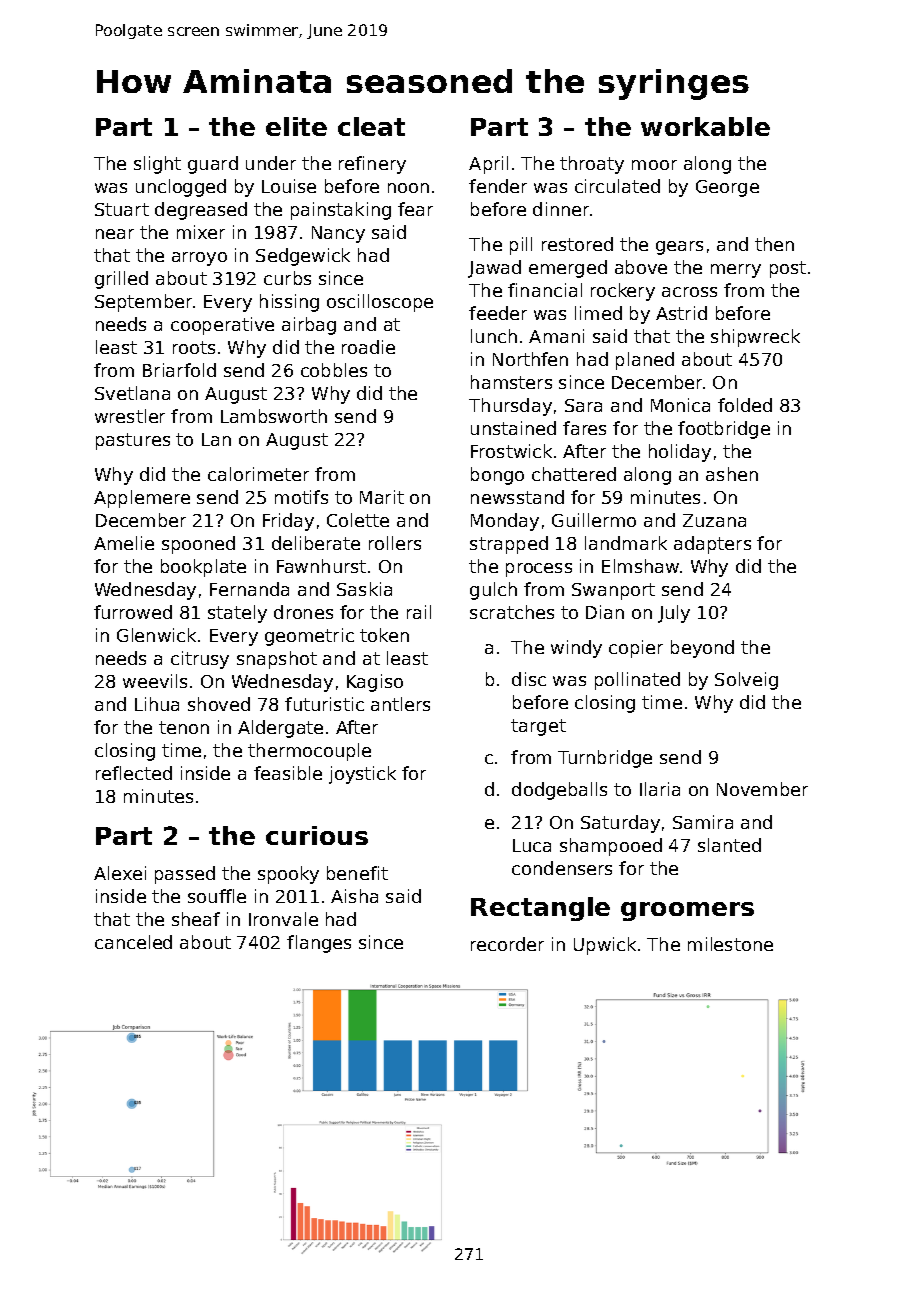  I want to click on planed, so click(645, 361).
